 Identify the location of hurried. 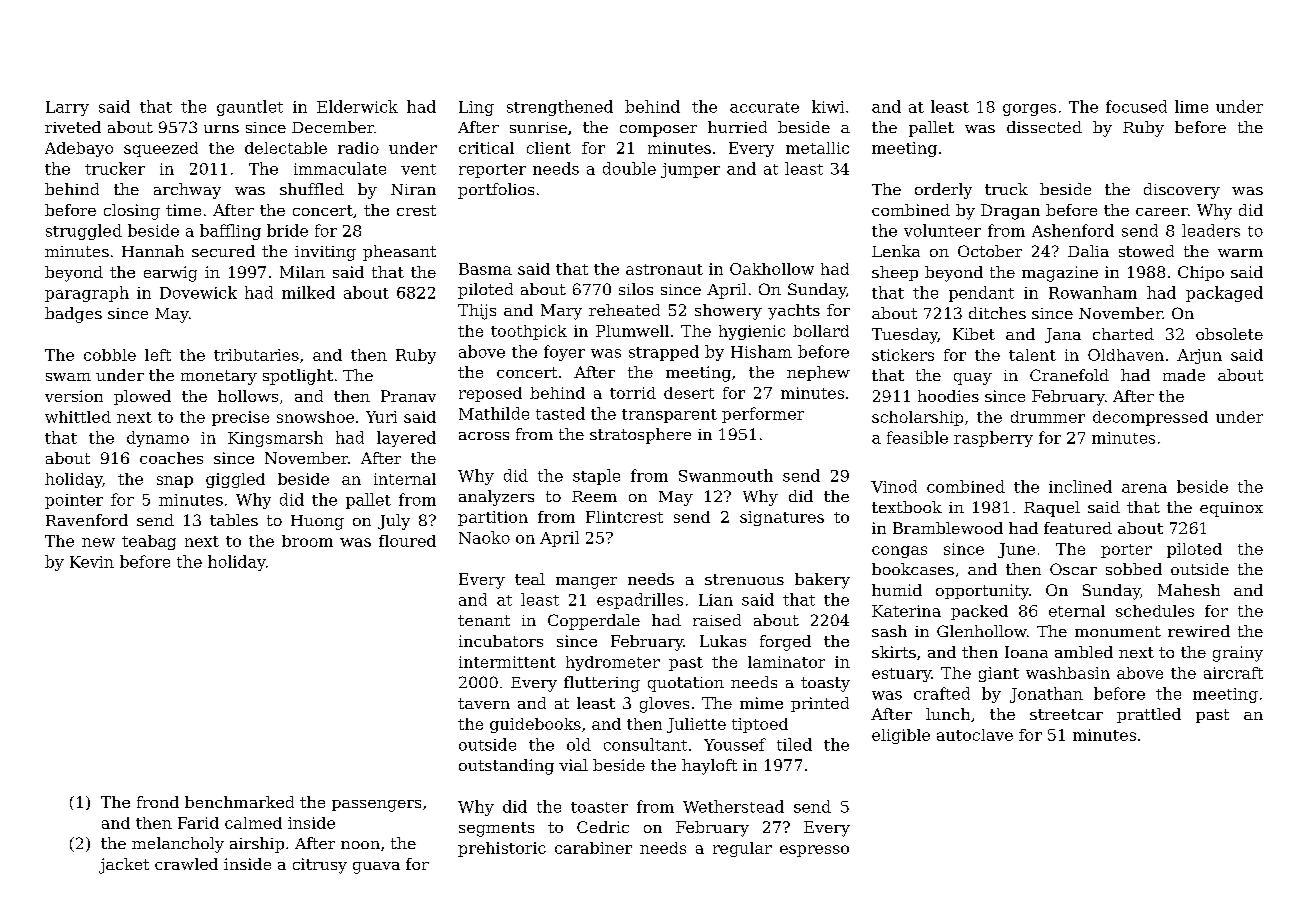
(737, 127).
